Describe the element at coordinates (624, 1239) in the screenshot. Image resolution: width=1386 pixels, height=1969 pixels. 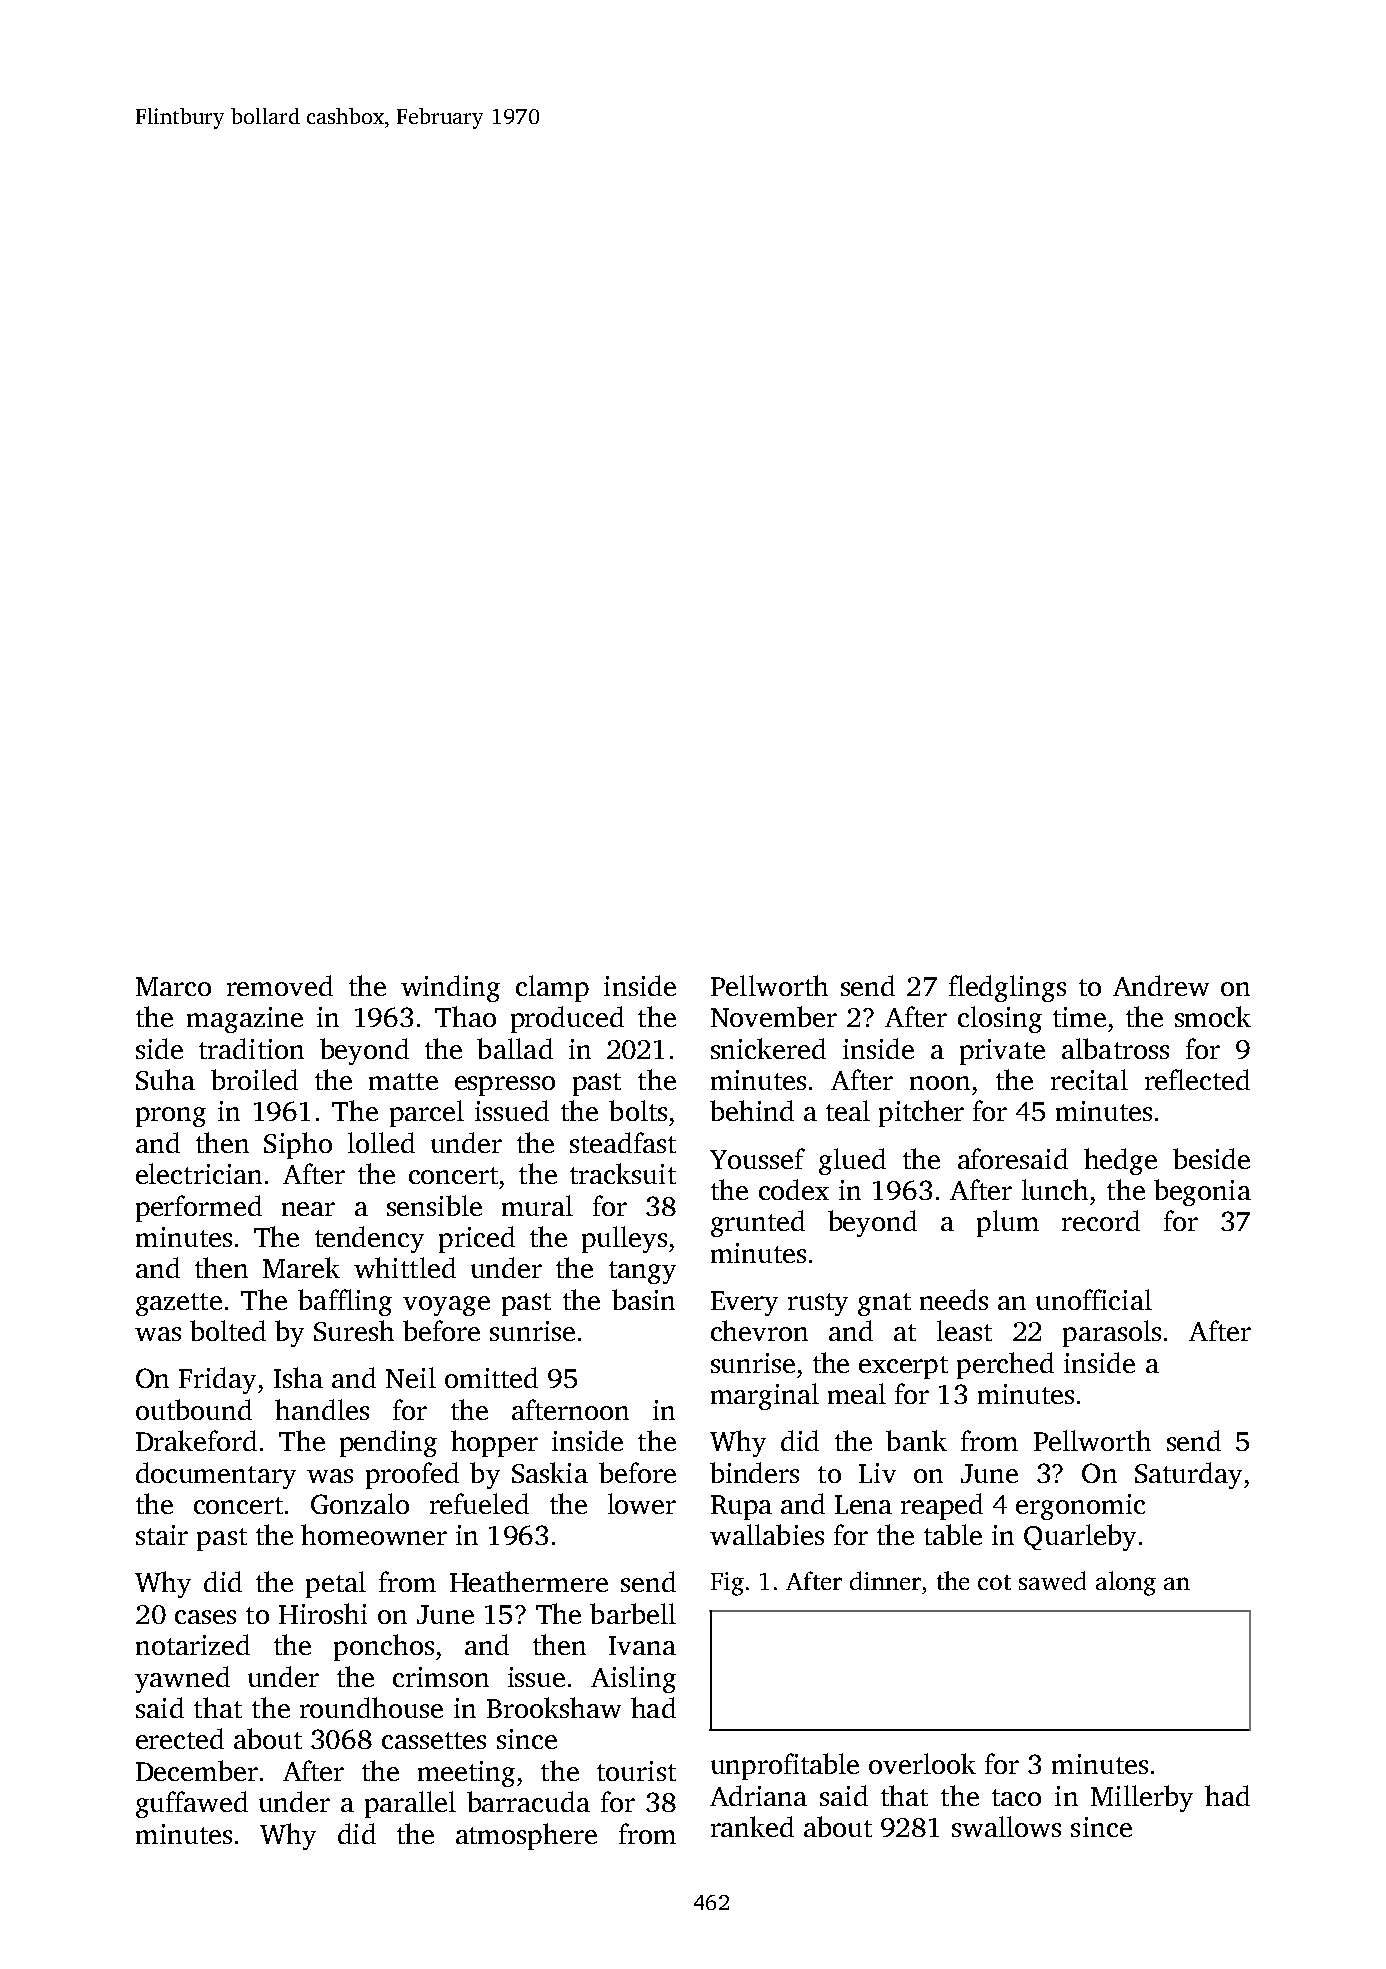
I see `pulleys` at that location.
